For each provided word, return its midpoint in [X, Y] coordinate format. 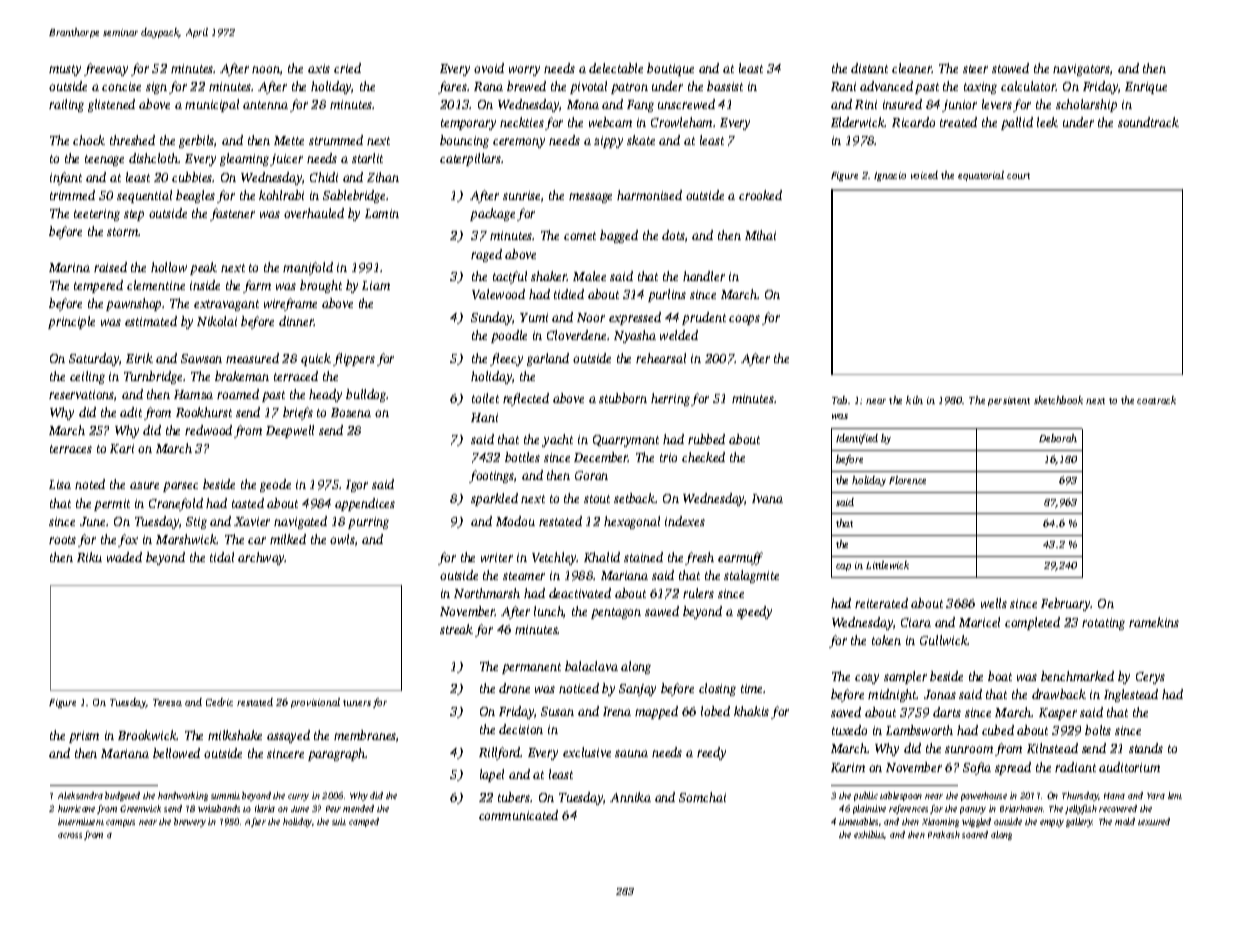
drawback [1059, 694]
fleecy [506, 359]
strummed [336, 140]
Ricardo [913, 122]
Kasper [1058, 714]
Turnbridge [153, 377]
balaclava [591, 666]
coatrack [1156, 400]
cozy [867, 679]
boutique [670, 69]
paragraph [337, 754]
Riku [89, 557]
